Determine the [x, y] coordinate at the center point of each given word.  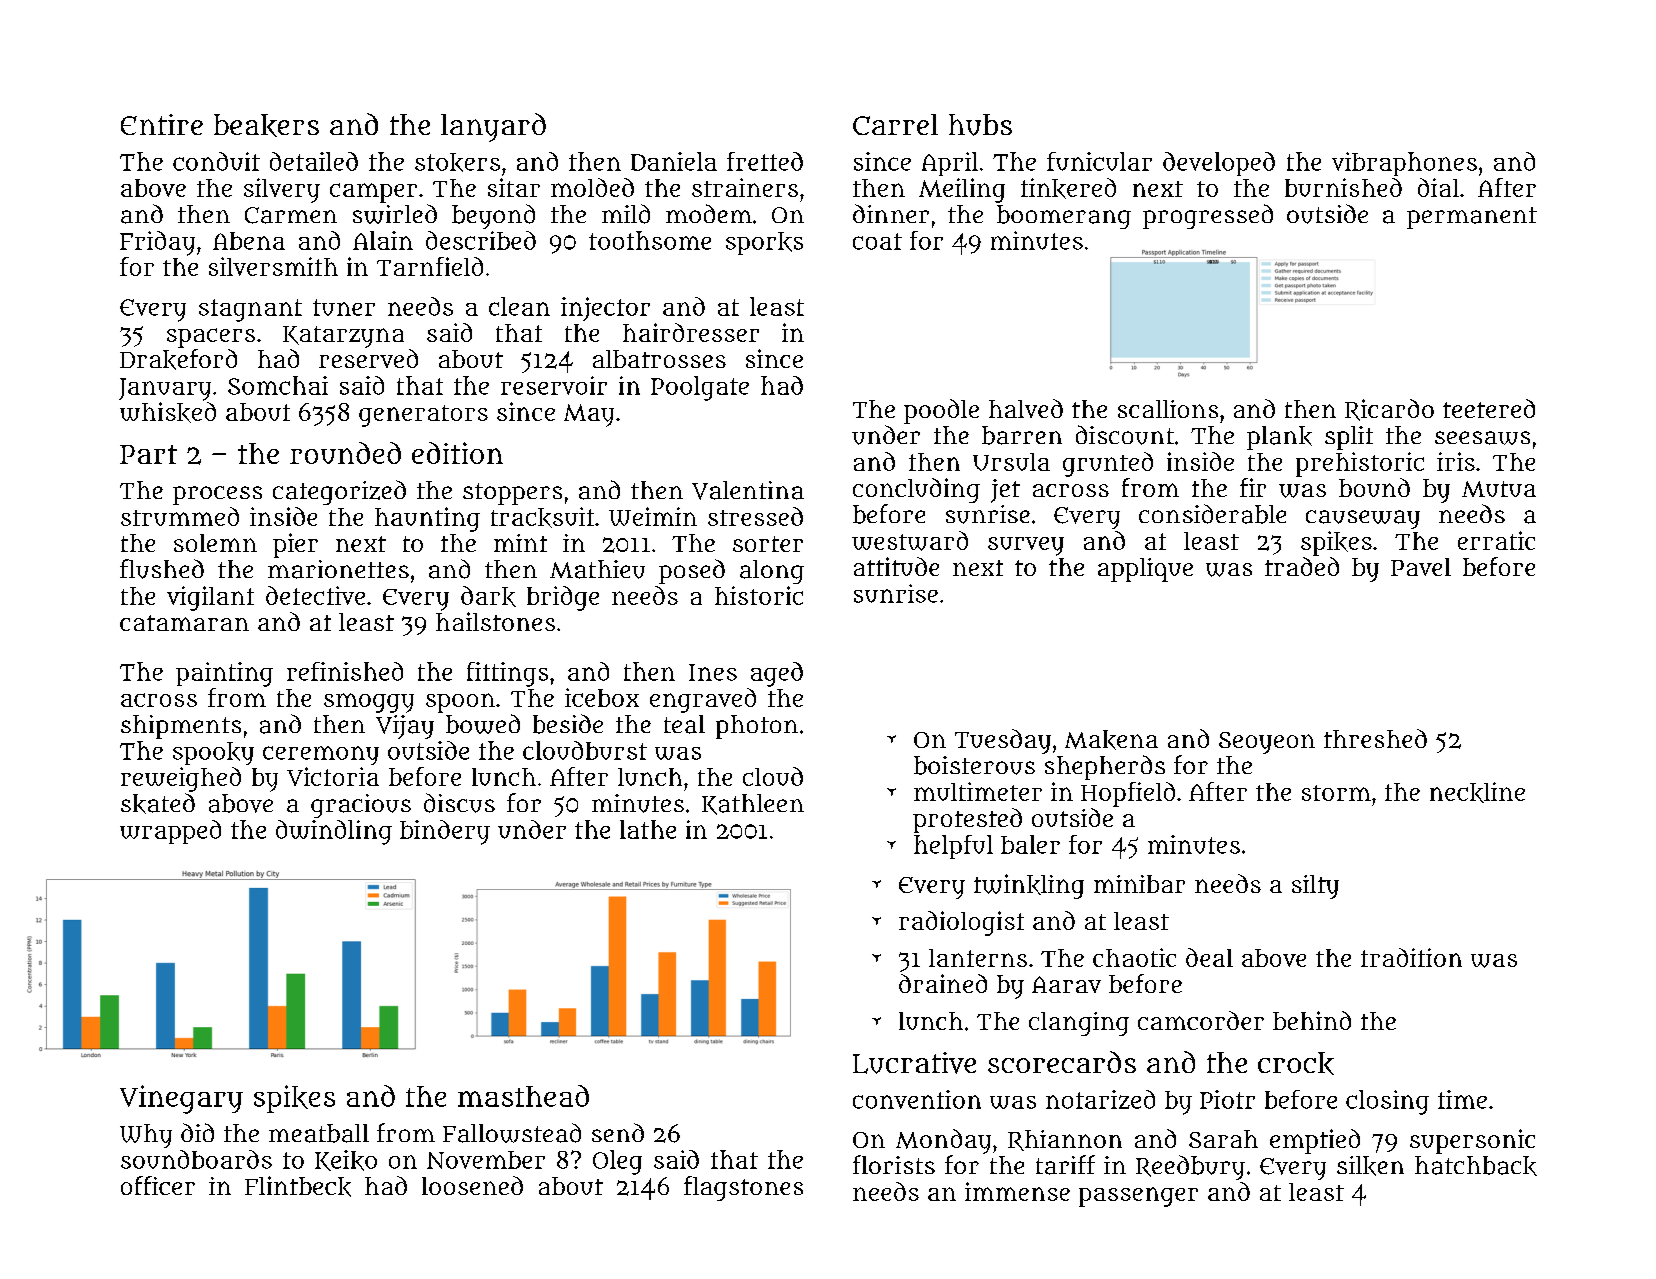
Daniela [674, 161]
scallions [1168, 409]
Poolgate [700, 388]
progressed [1208, 216]
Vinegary [181, 1099]
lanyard [493, 127]
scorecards [1062, 1062]
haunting [427, 519]
